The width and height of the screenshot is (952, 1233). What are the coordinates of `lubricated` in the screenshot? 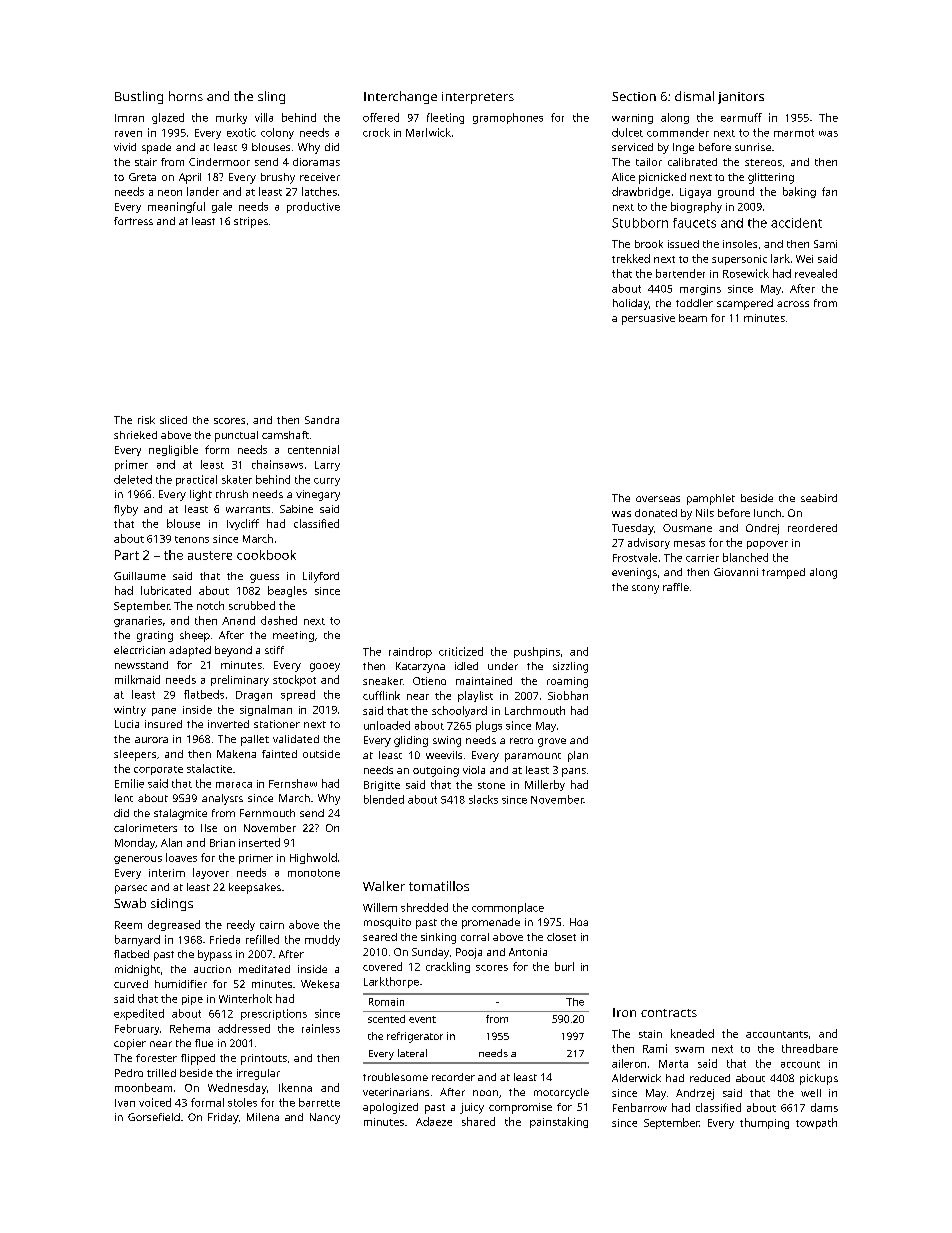 It's located at (166, 590).
